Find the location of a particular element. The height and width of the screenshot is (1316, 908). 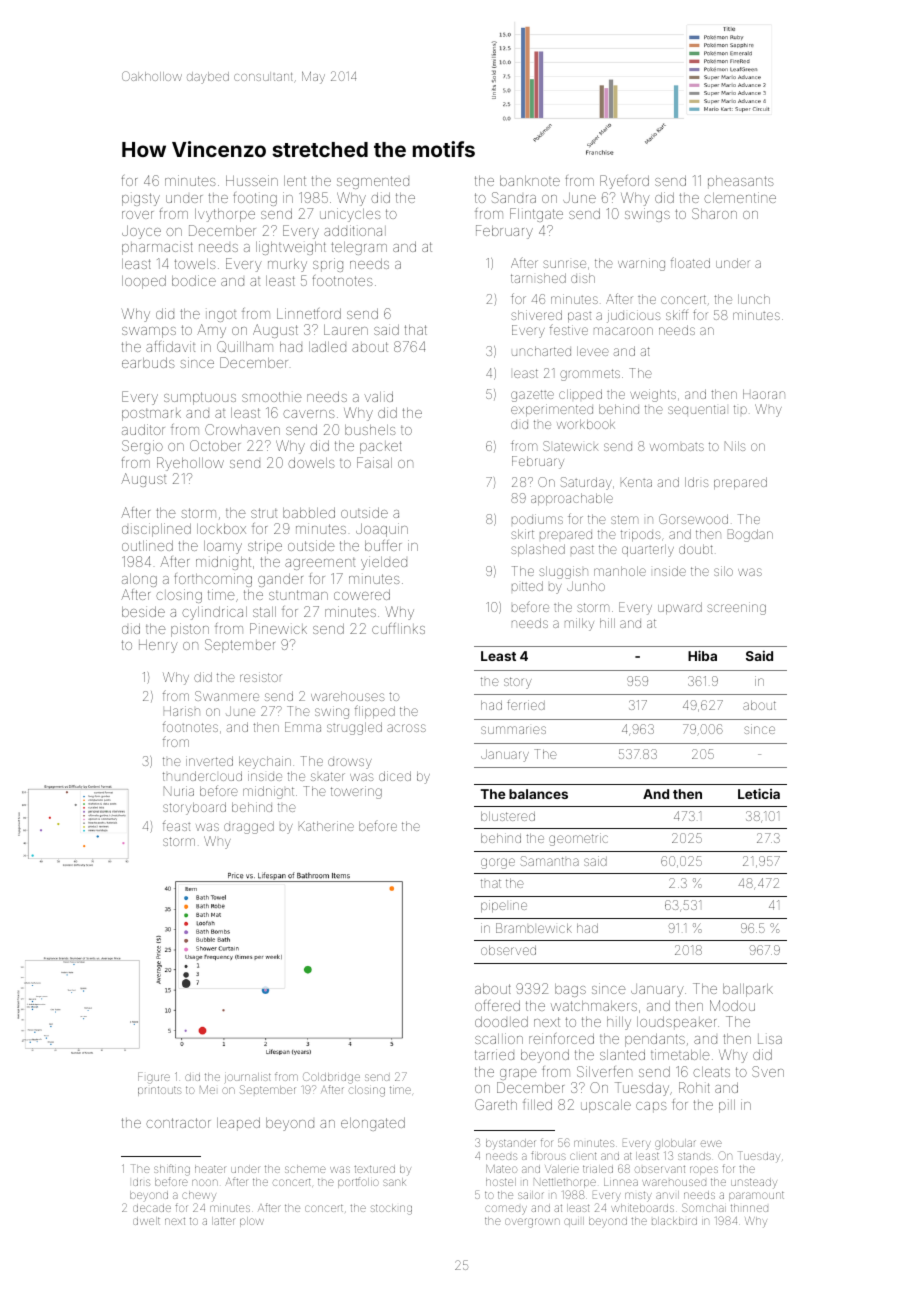

segmented is located at coordinates (373, 182).
